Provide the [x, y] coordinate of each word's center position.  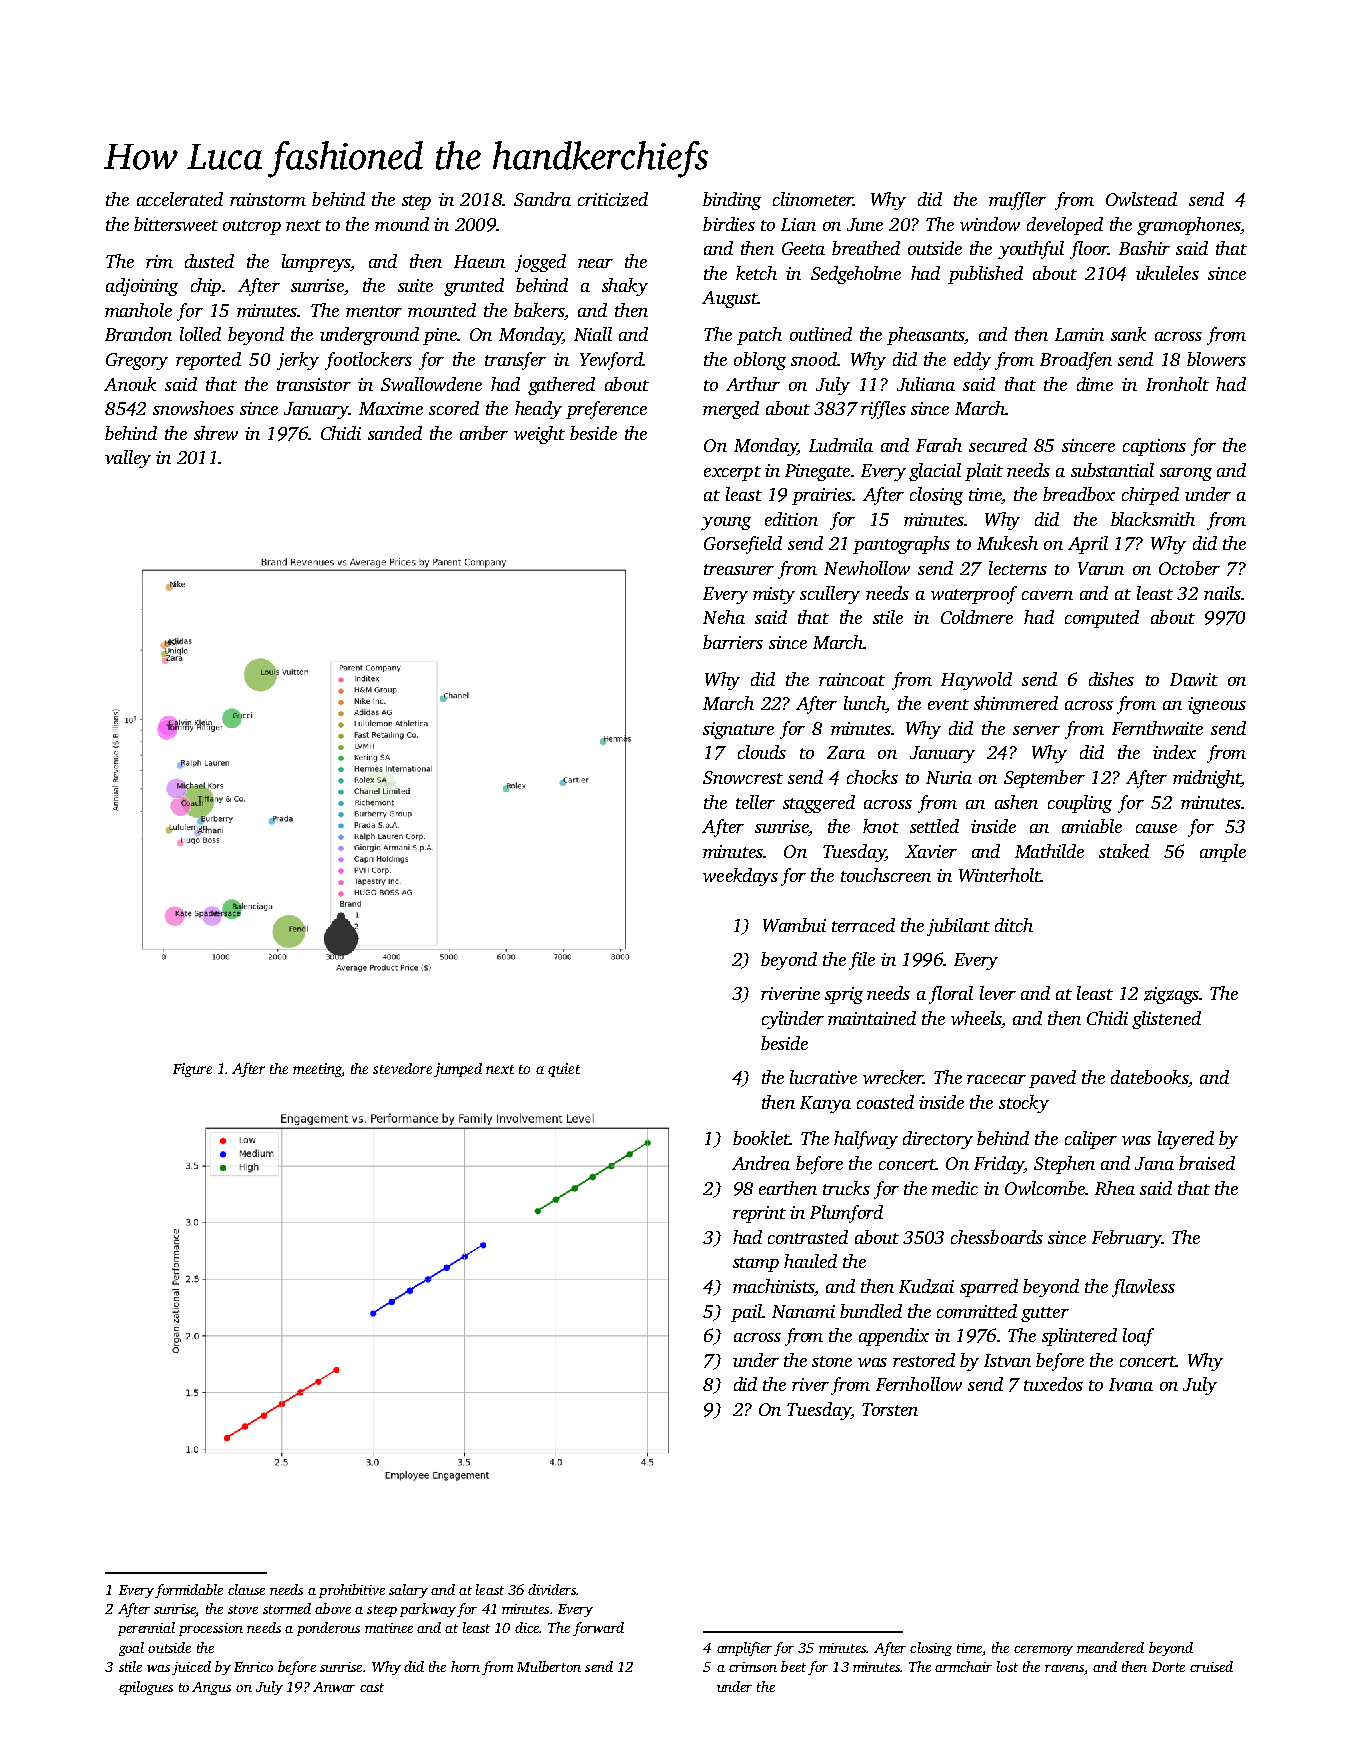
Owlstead [1141, 199]
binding [732, 201]
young [726, 523]
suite [415, 285]
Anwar [334, 1687]
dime [1095, 384]
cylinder [793, 1020]
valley [128, 459]
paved [1052, 1079]
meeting [317, 1070]
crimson [753, 1667]
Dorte [1168, 1667]
